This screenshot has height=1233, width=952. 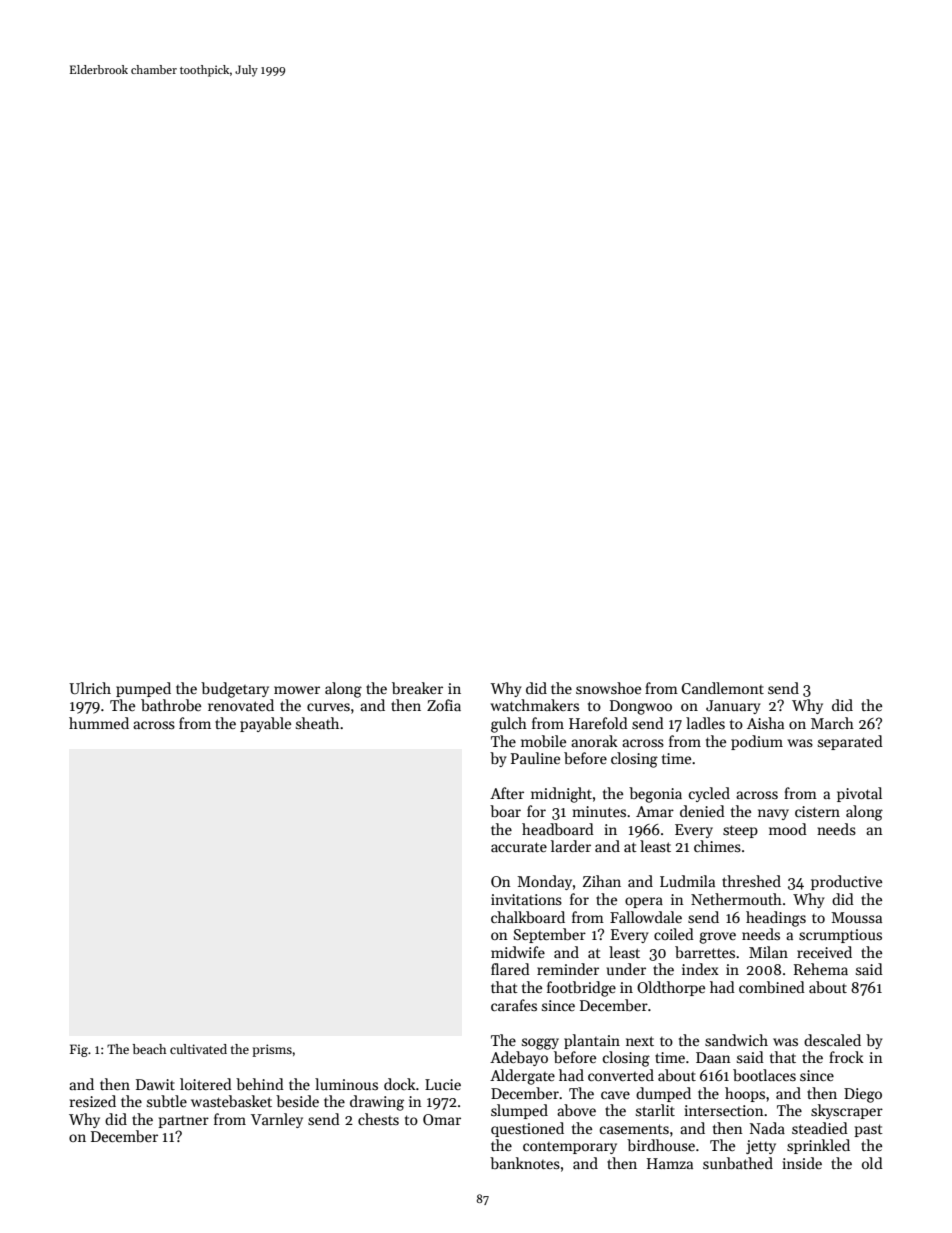 What do you see at coordinates (241, 705) in the screenshot?
I see `renovated` at bounding box center [241, 705].
